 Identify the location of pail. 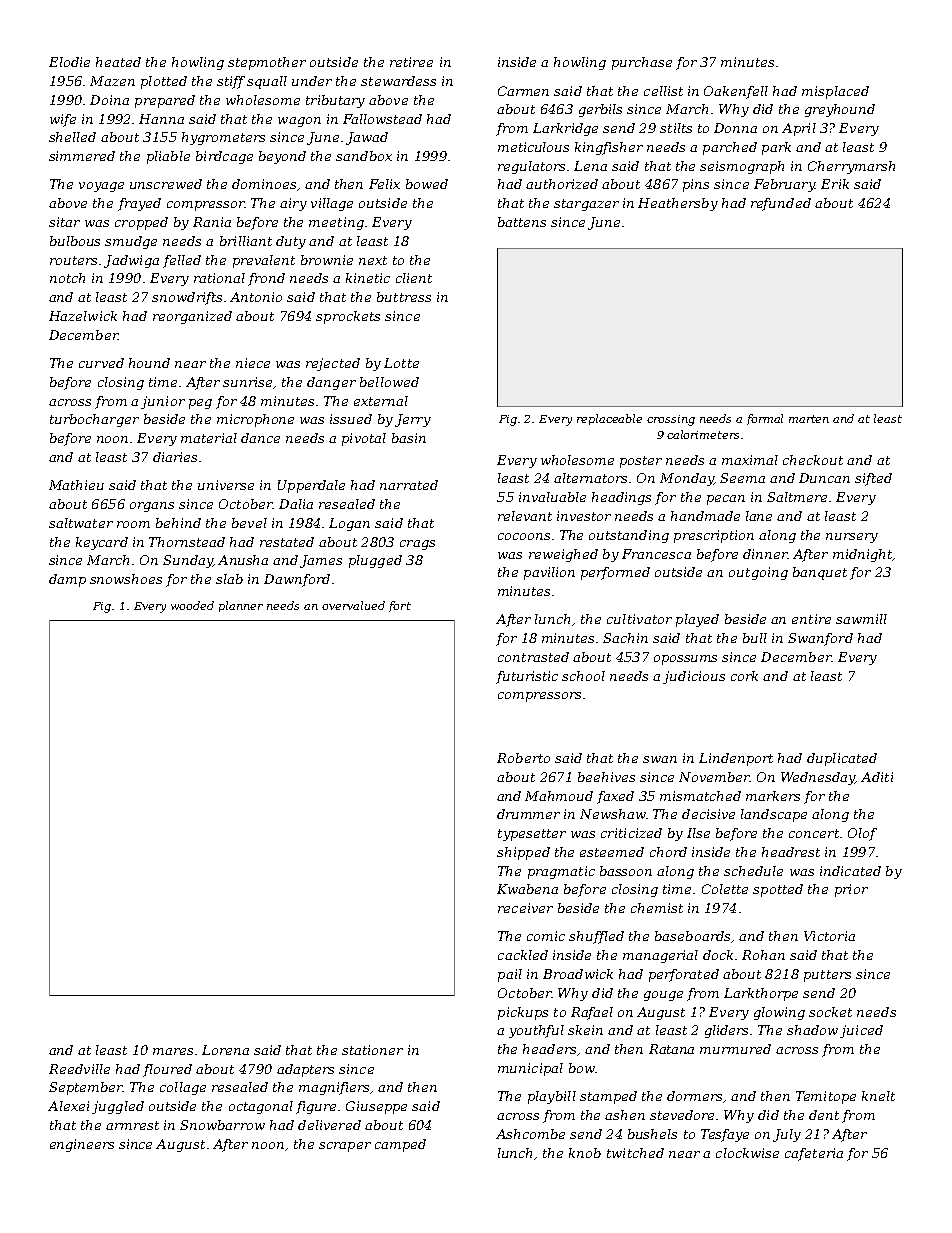
(510, 975).
